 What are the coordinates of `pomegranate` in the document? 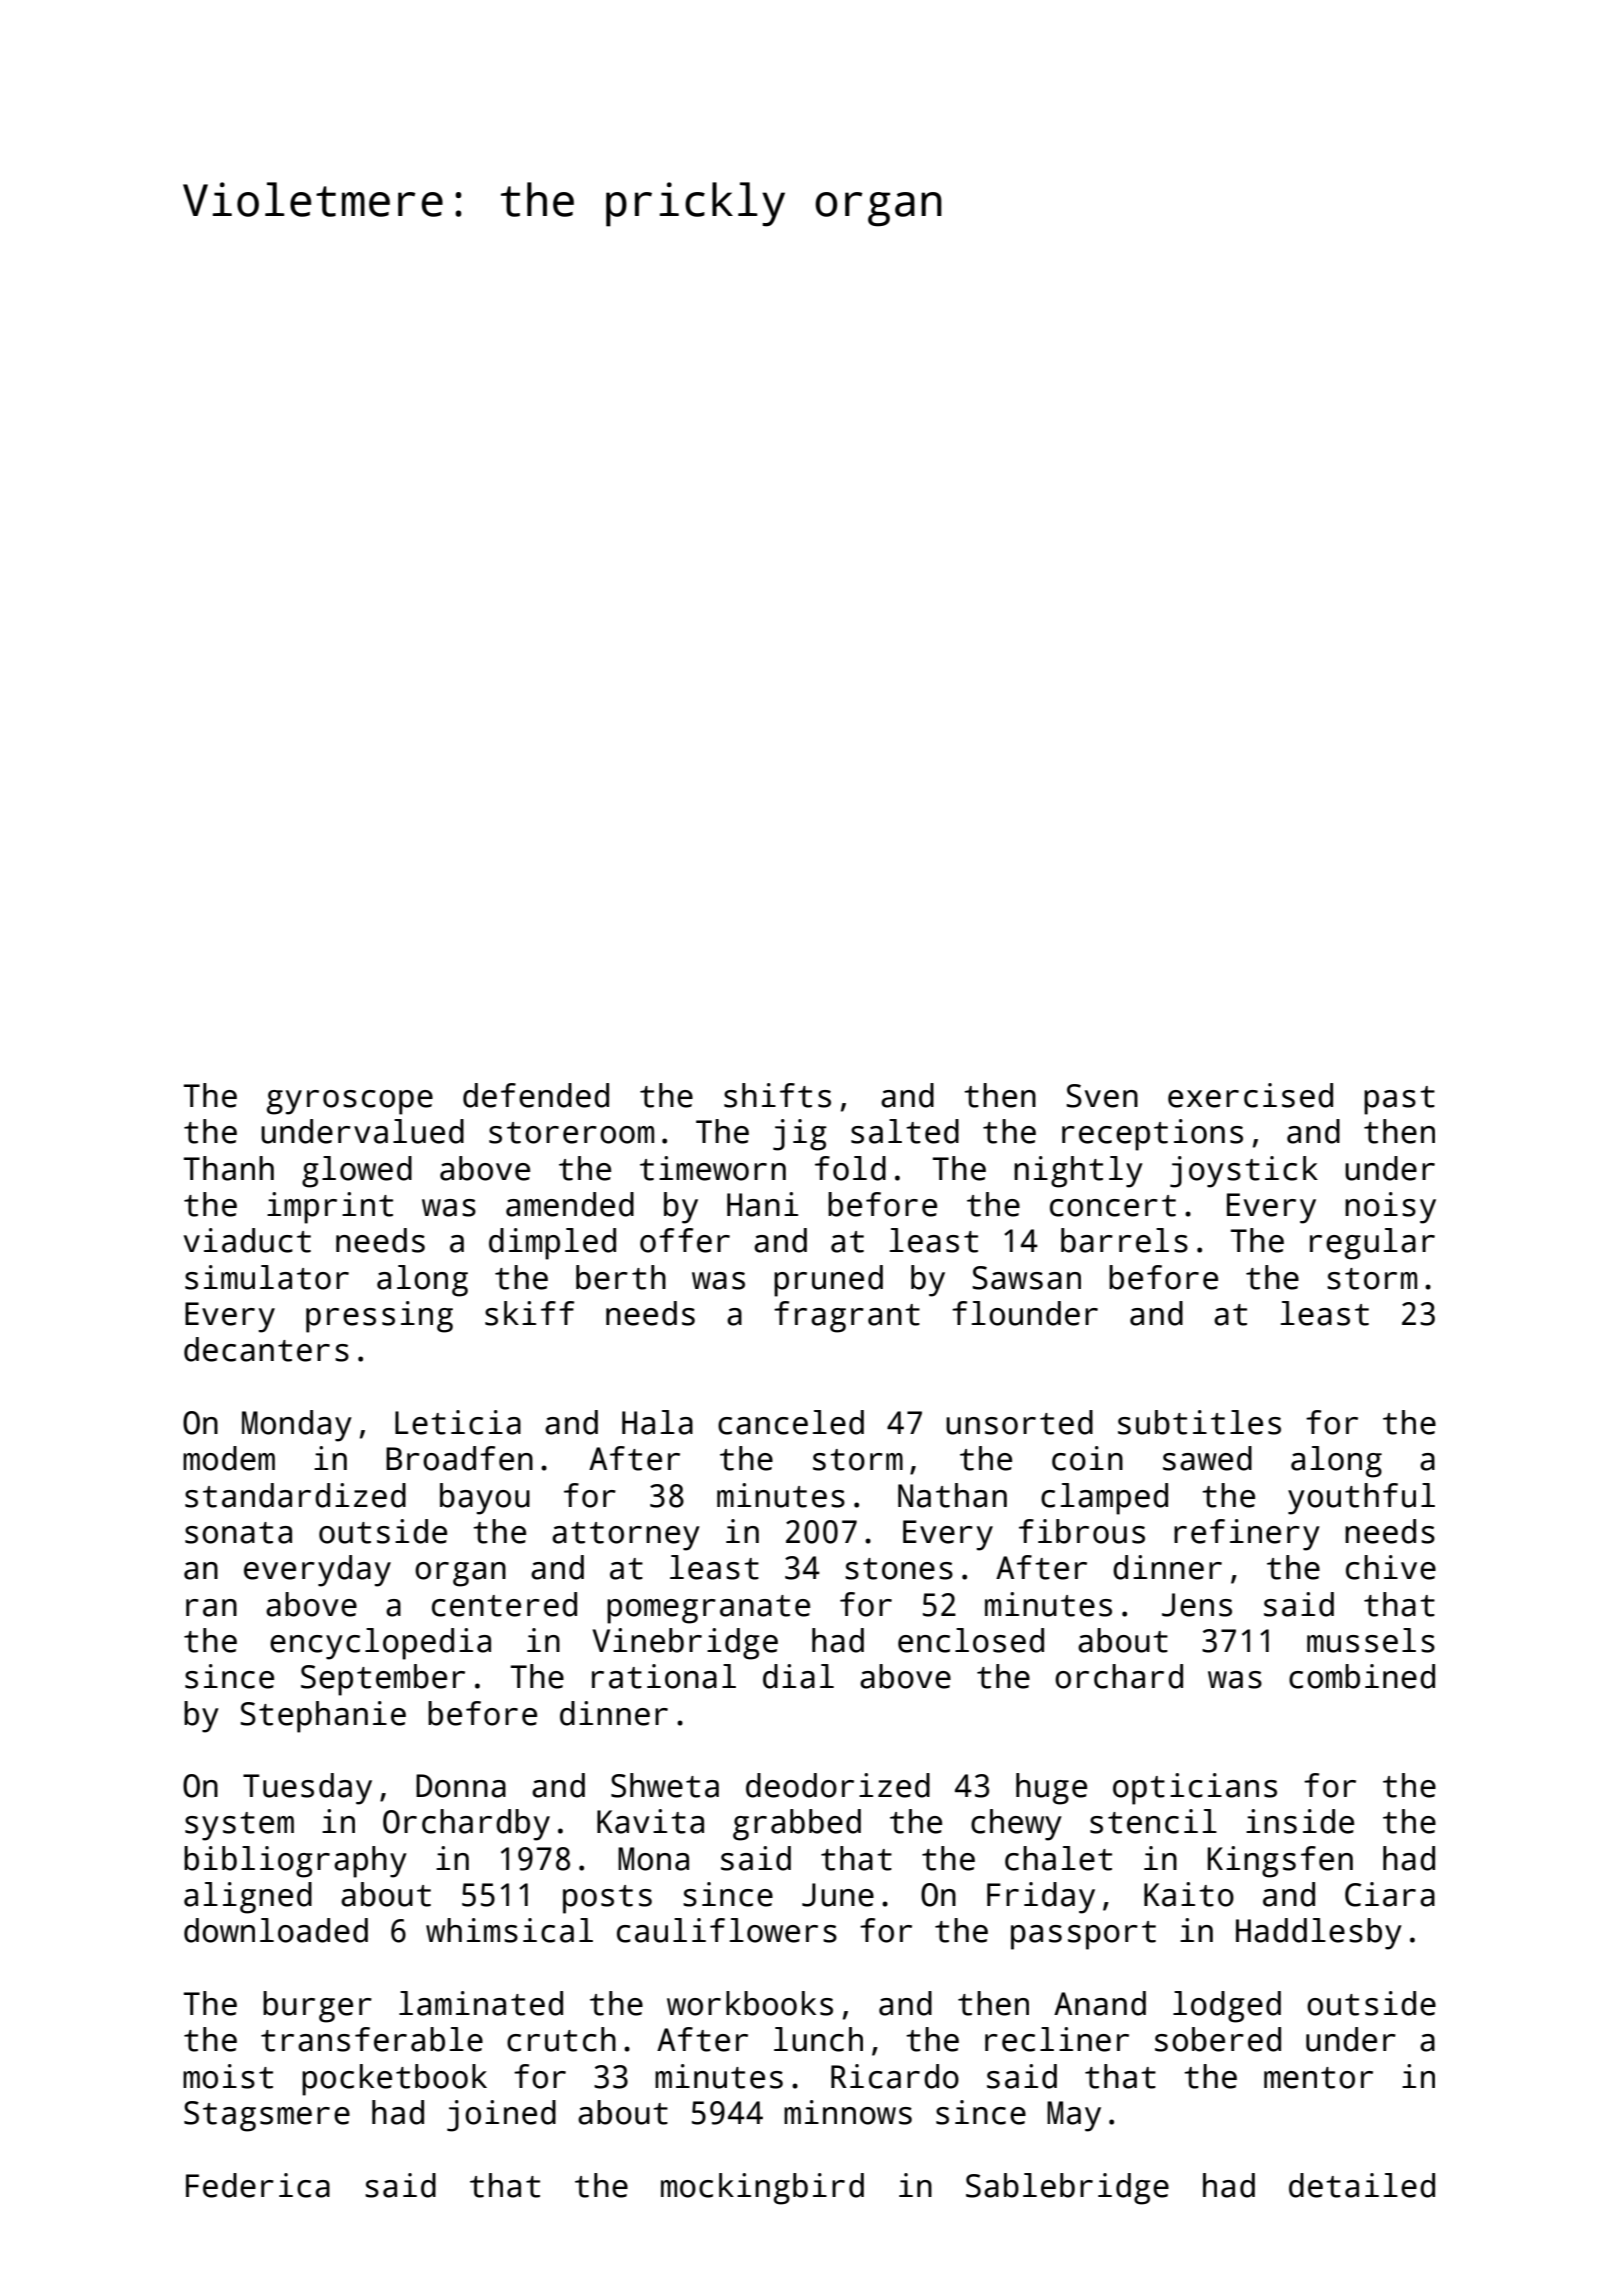 It's located at (708, 1609).
